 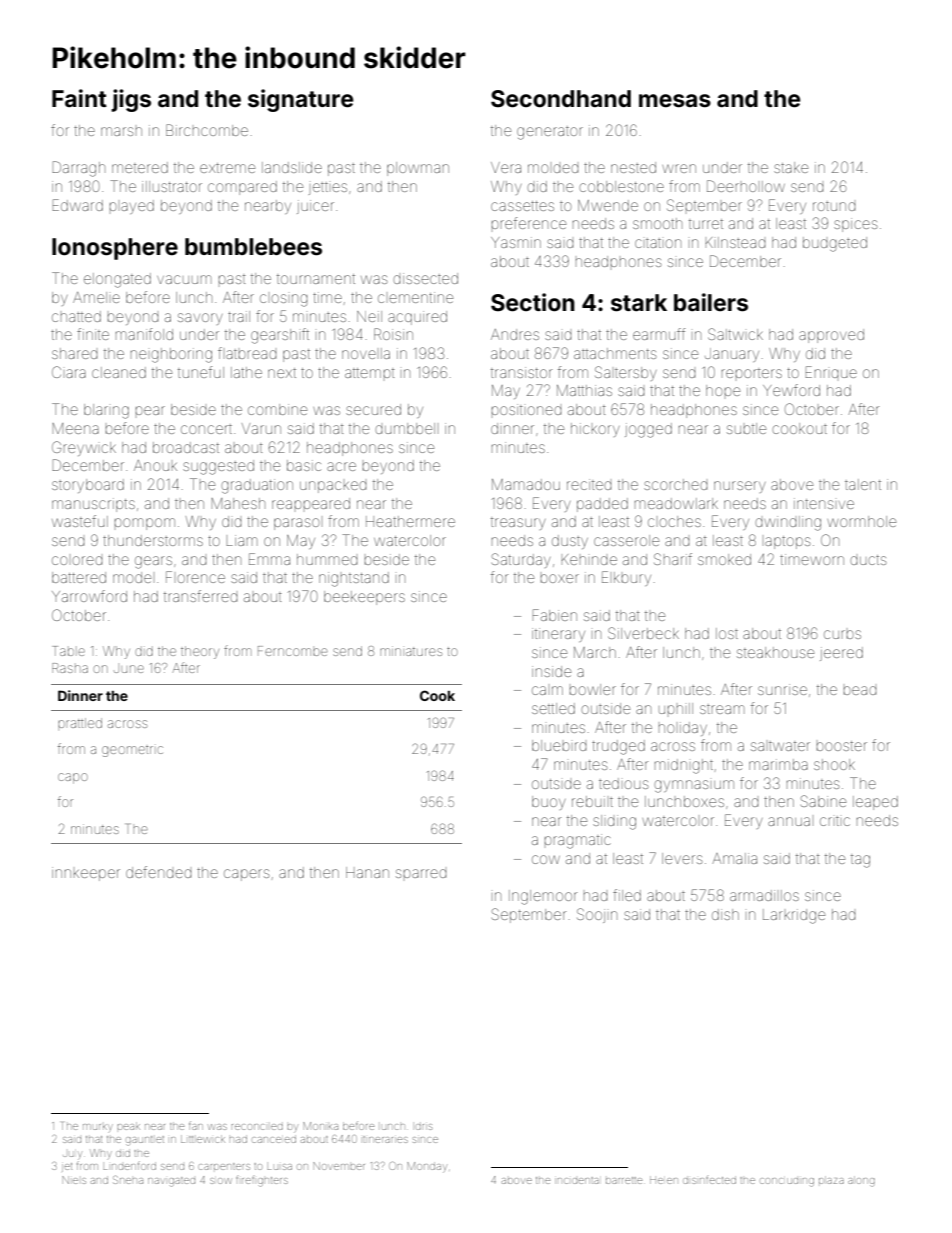 What do you see at coordinates (269, 559) in the screenshot?
I see `Emma` at bounding box center [269, 559].
